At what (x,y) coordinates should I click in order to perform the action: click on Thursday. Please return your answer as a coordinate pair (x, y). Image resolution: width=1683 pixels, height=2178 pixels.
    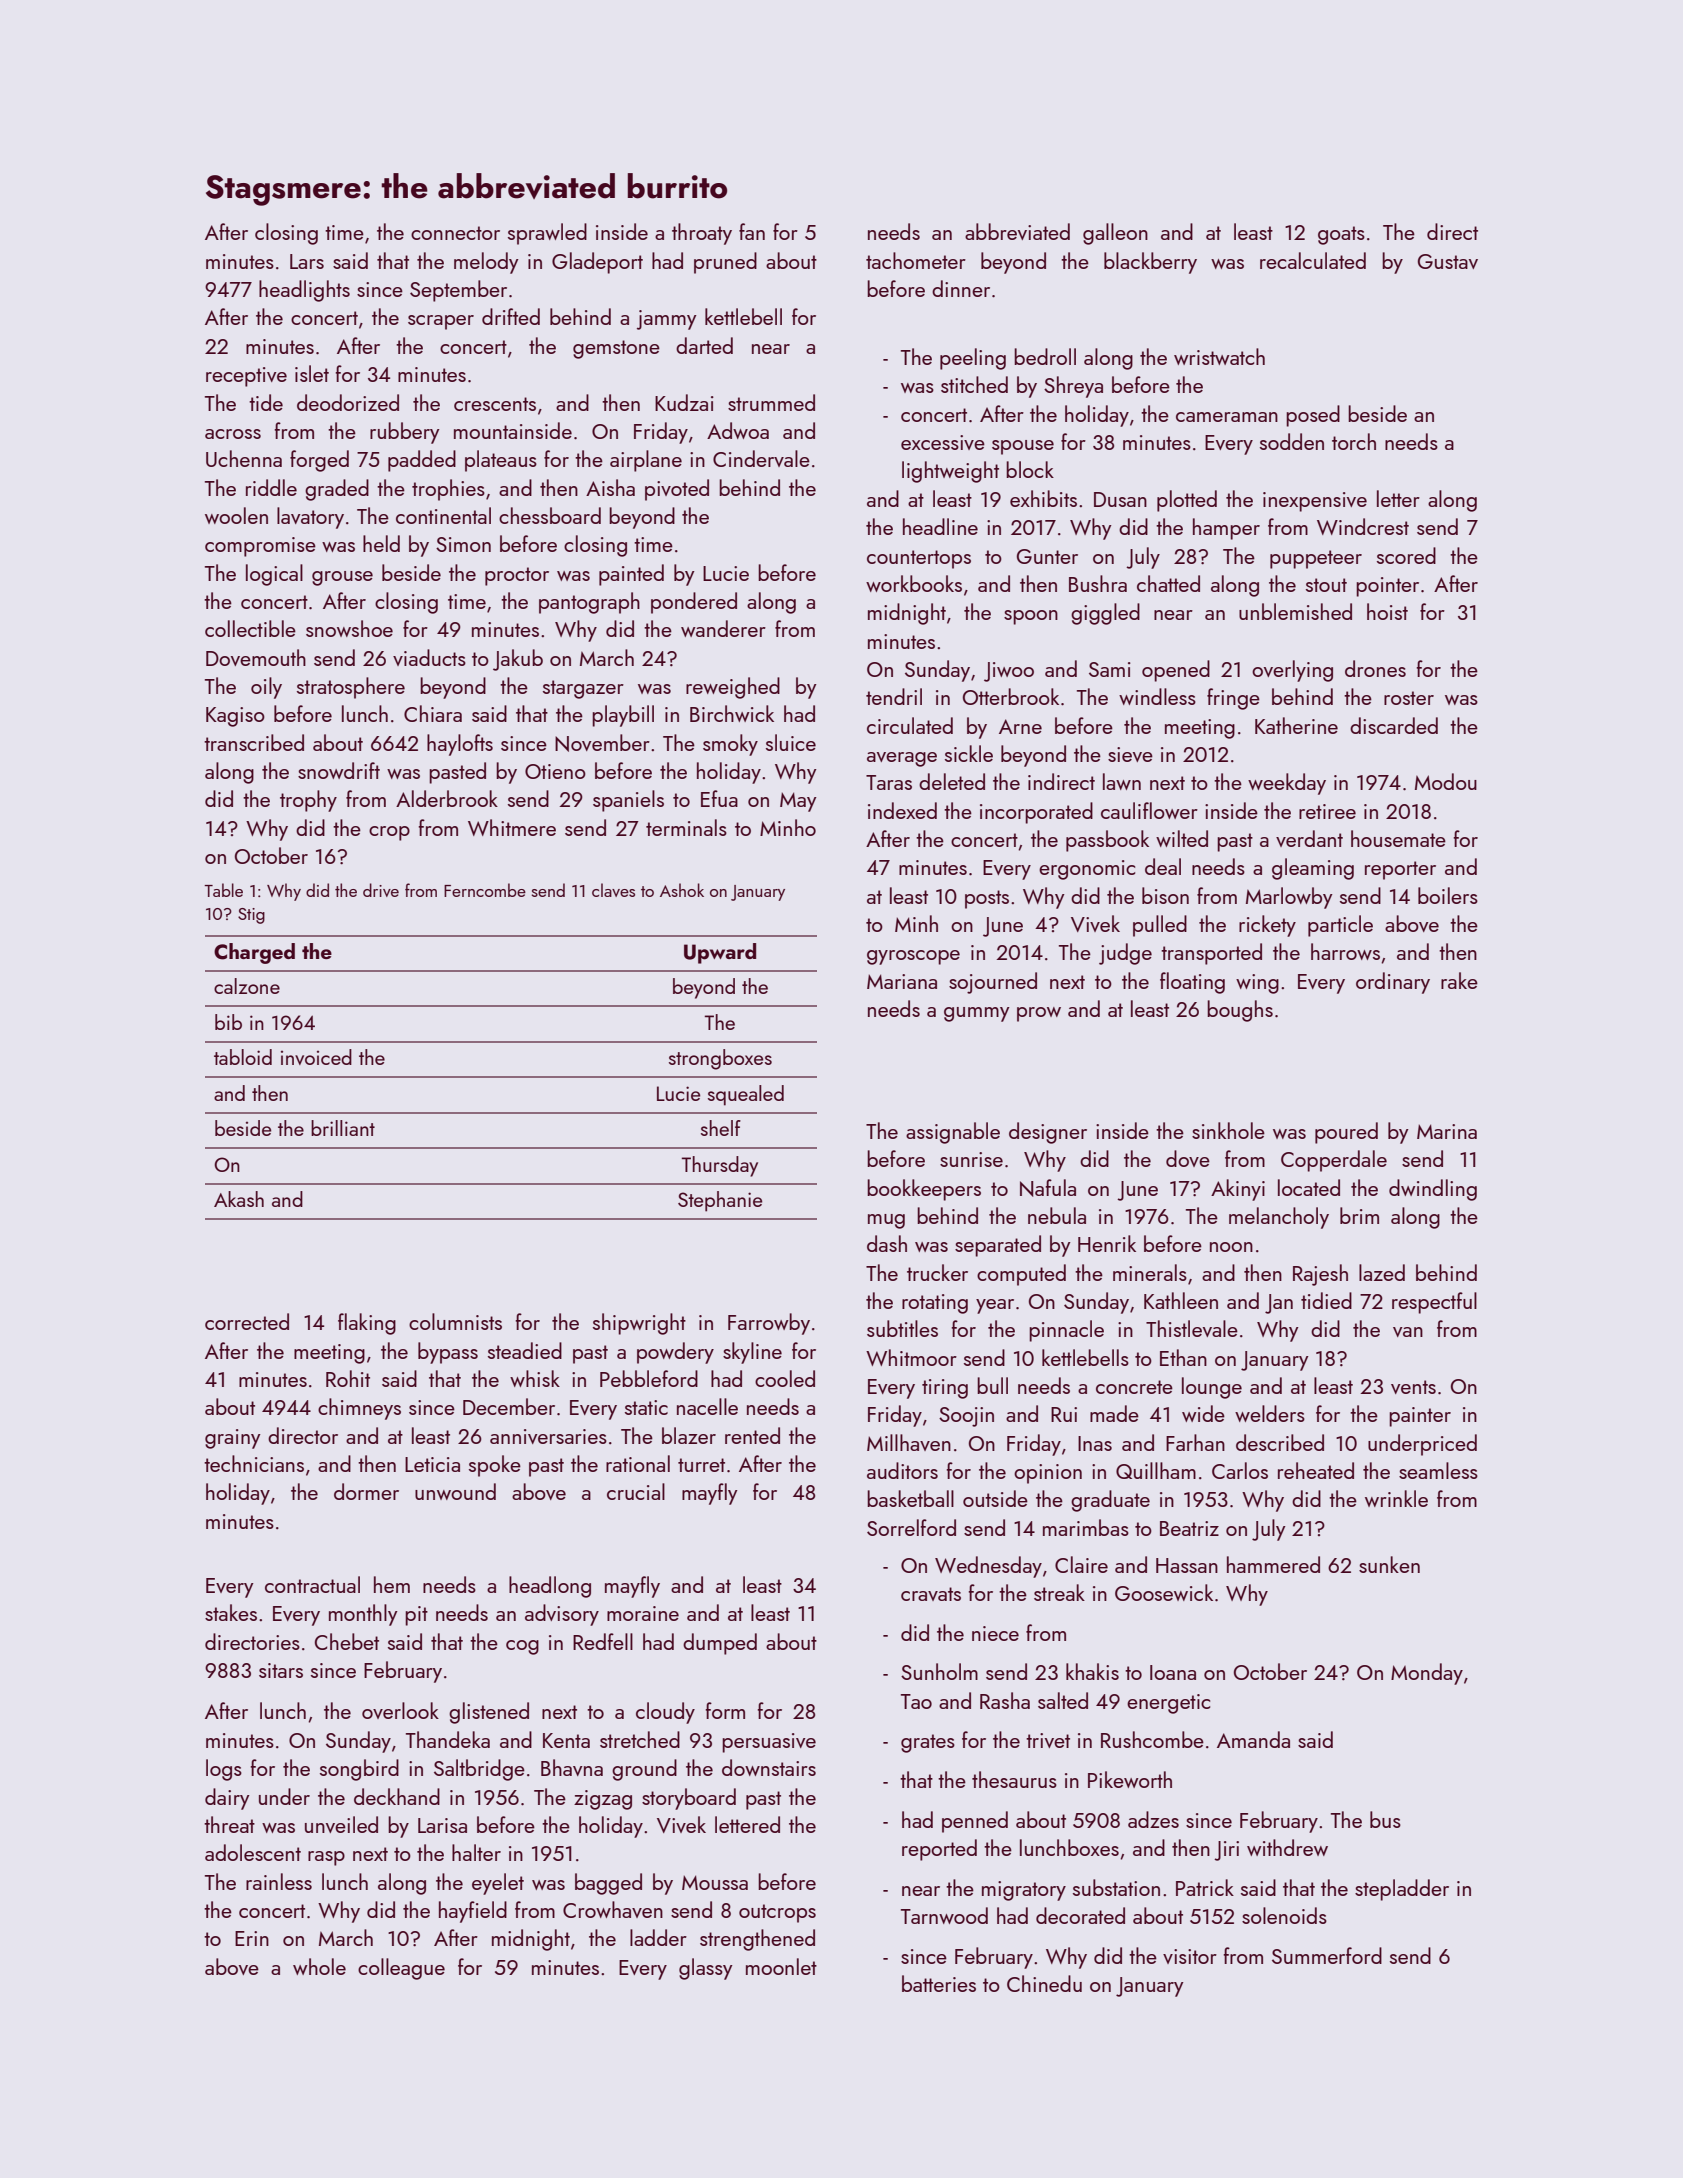
    Looking at the image, I should click on (720, 1166).
